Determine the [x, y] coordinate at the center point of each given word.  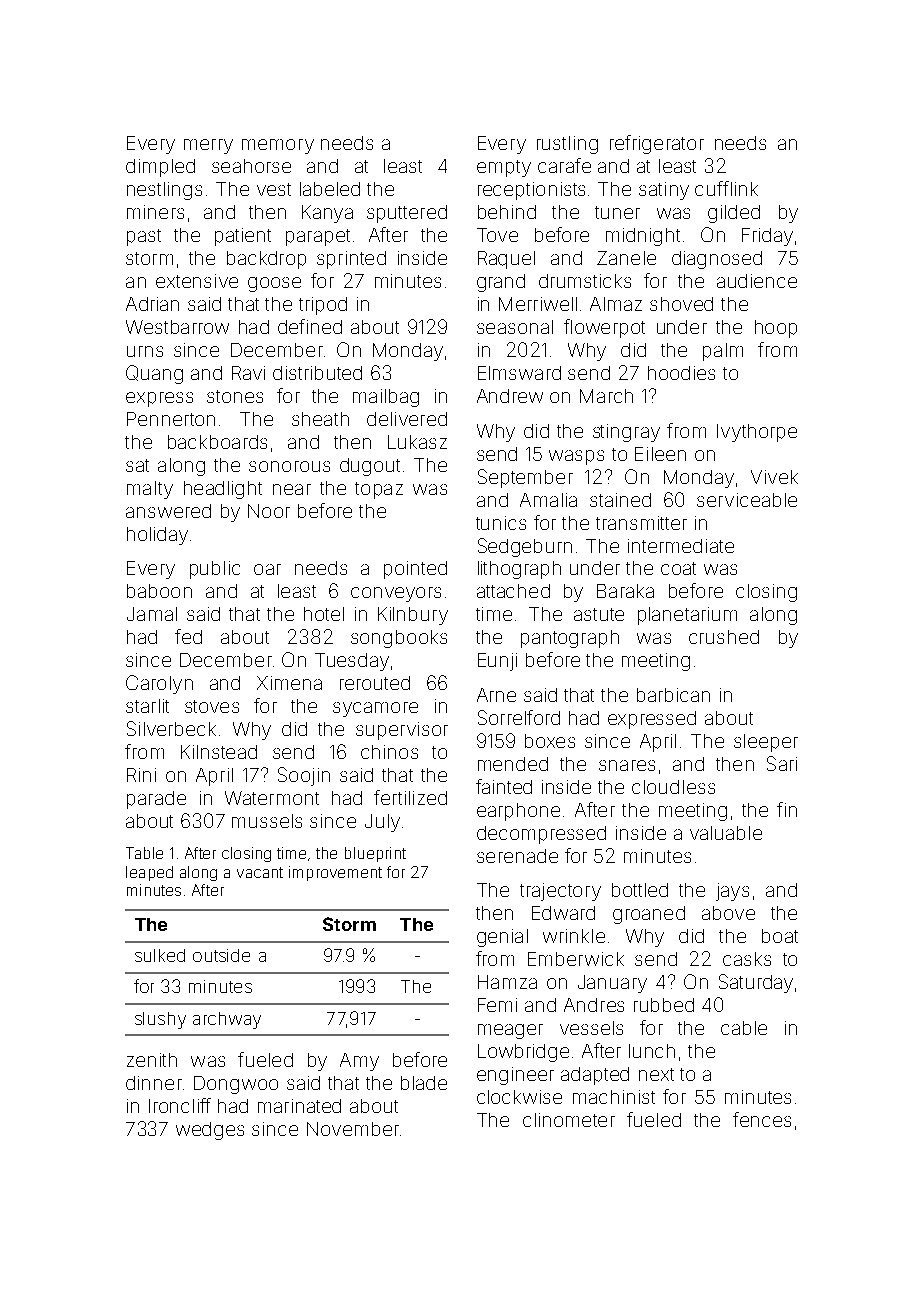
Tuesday [352, 662]
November [353, 1129]
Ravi [248, 373]
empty [504, 168]
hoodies [681, 373]
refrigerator [657, 144]
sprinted [351, 260]
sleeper [766, 743]
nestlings [164, 191]
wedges [210, 1131]
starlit [147, 706]
